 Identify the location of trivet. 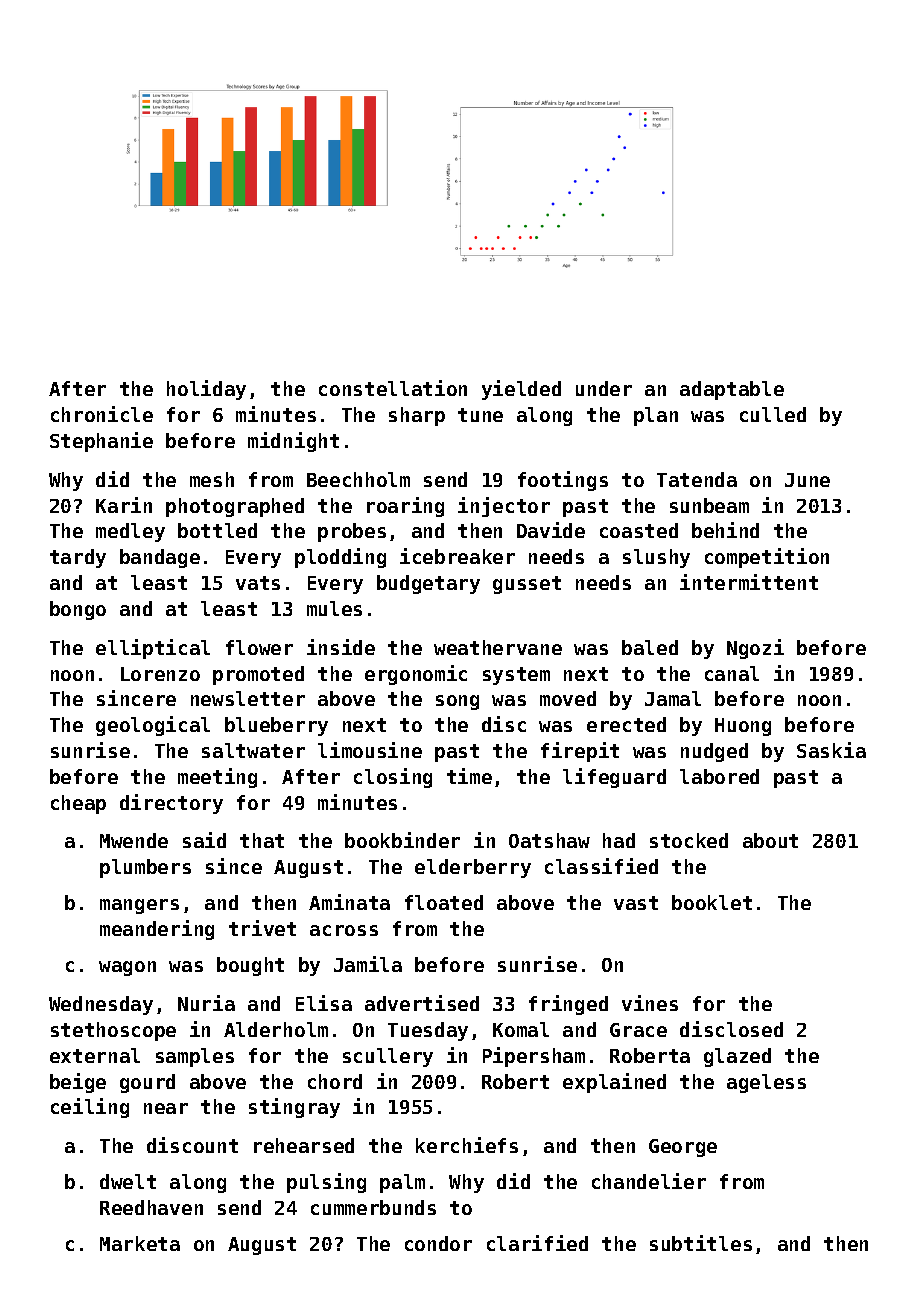
(262, 928).
